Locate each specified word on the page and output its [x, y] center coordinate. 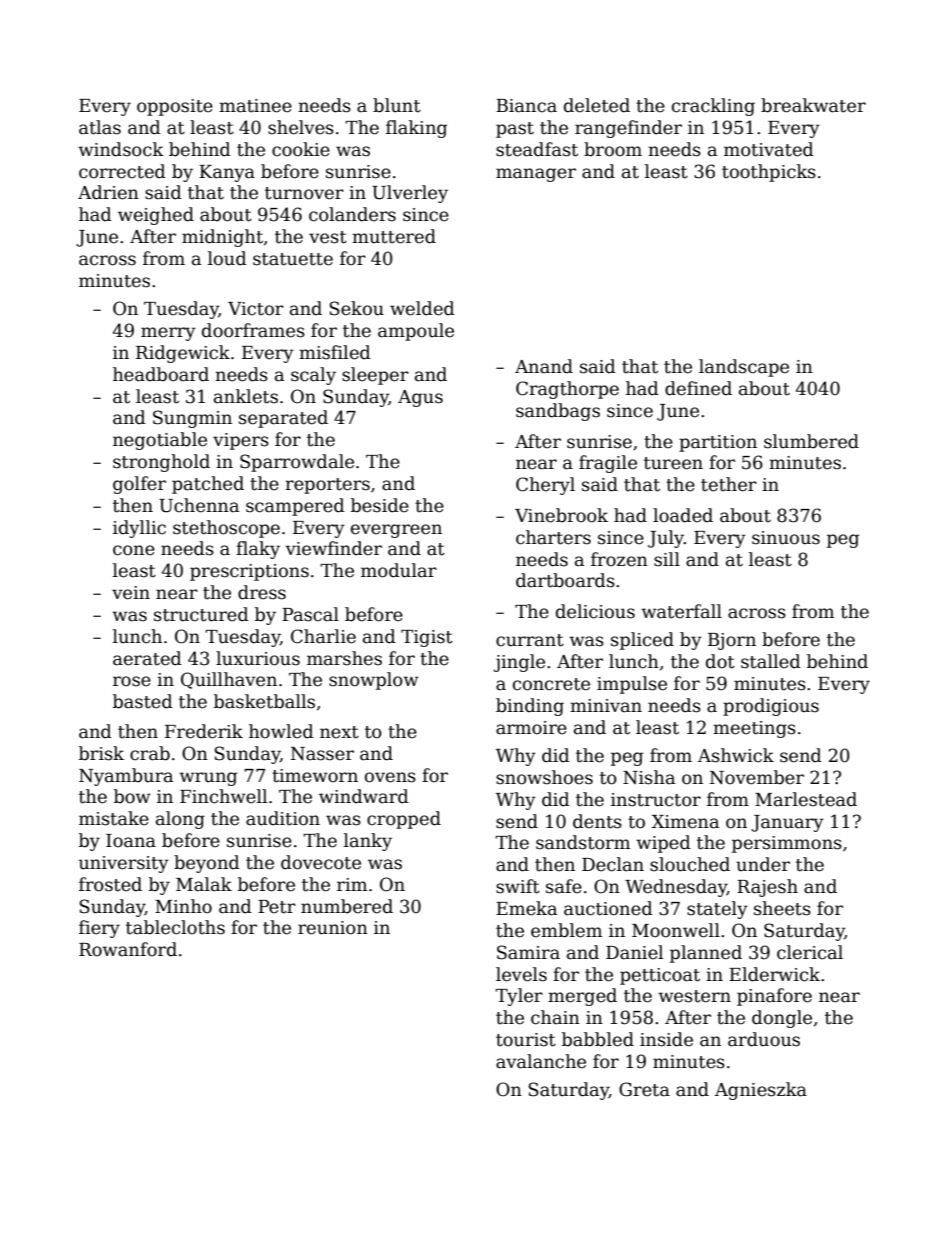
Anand [544, 366]
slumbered [811, 441]
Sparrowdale [297, 463]
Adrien [108, 192]
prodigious [771, 707]
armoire [531, 728]
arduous [764, 1039]
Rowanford [128, 949]
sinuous [786, 538]
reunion [333, 928]
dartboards [565, 580]
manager [536, 175]
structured [201, 614]
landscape [744, 368]
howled [281, 731]
